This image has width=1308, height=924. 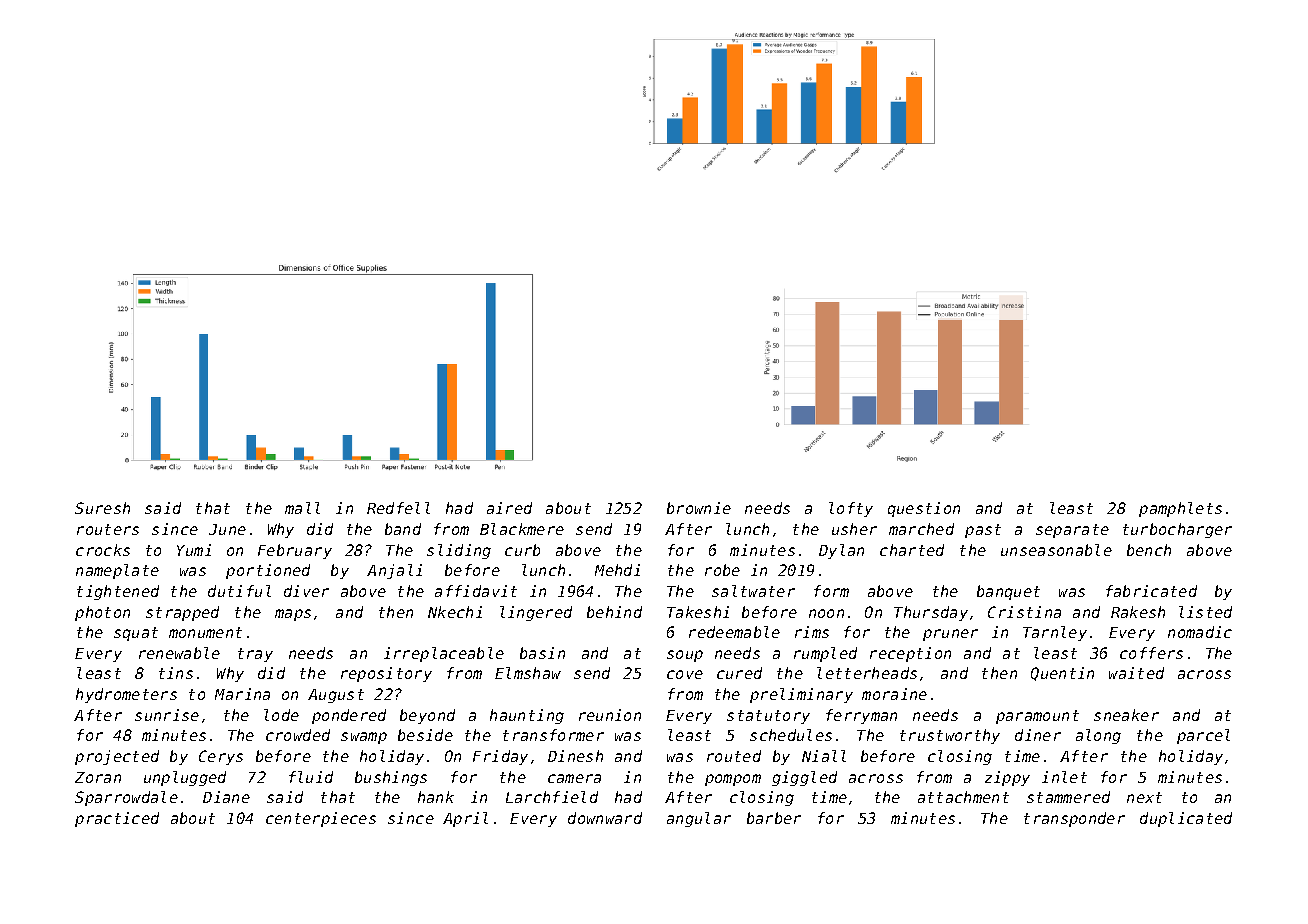 What do you see at coordinates (722, 570) in the image?
I see `robe` at bounding box center [722, 570].
